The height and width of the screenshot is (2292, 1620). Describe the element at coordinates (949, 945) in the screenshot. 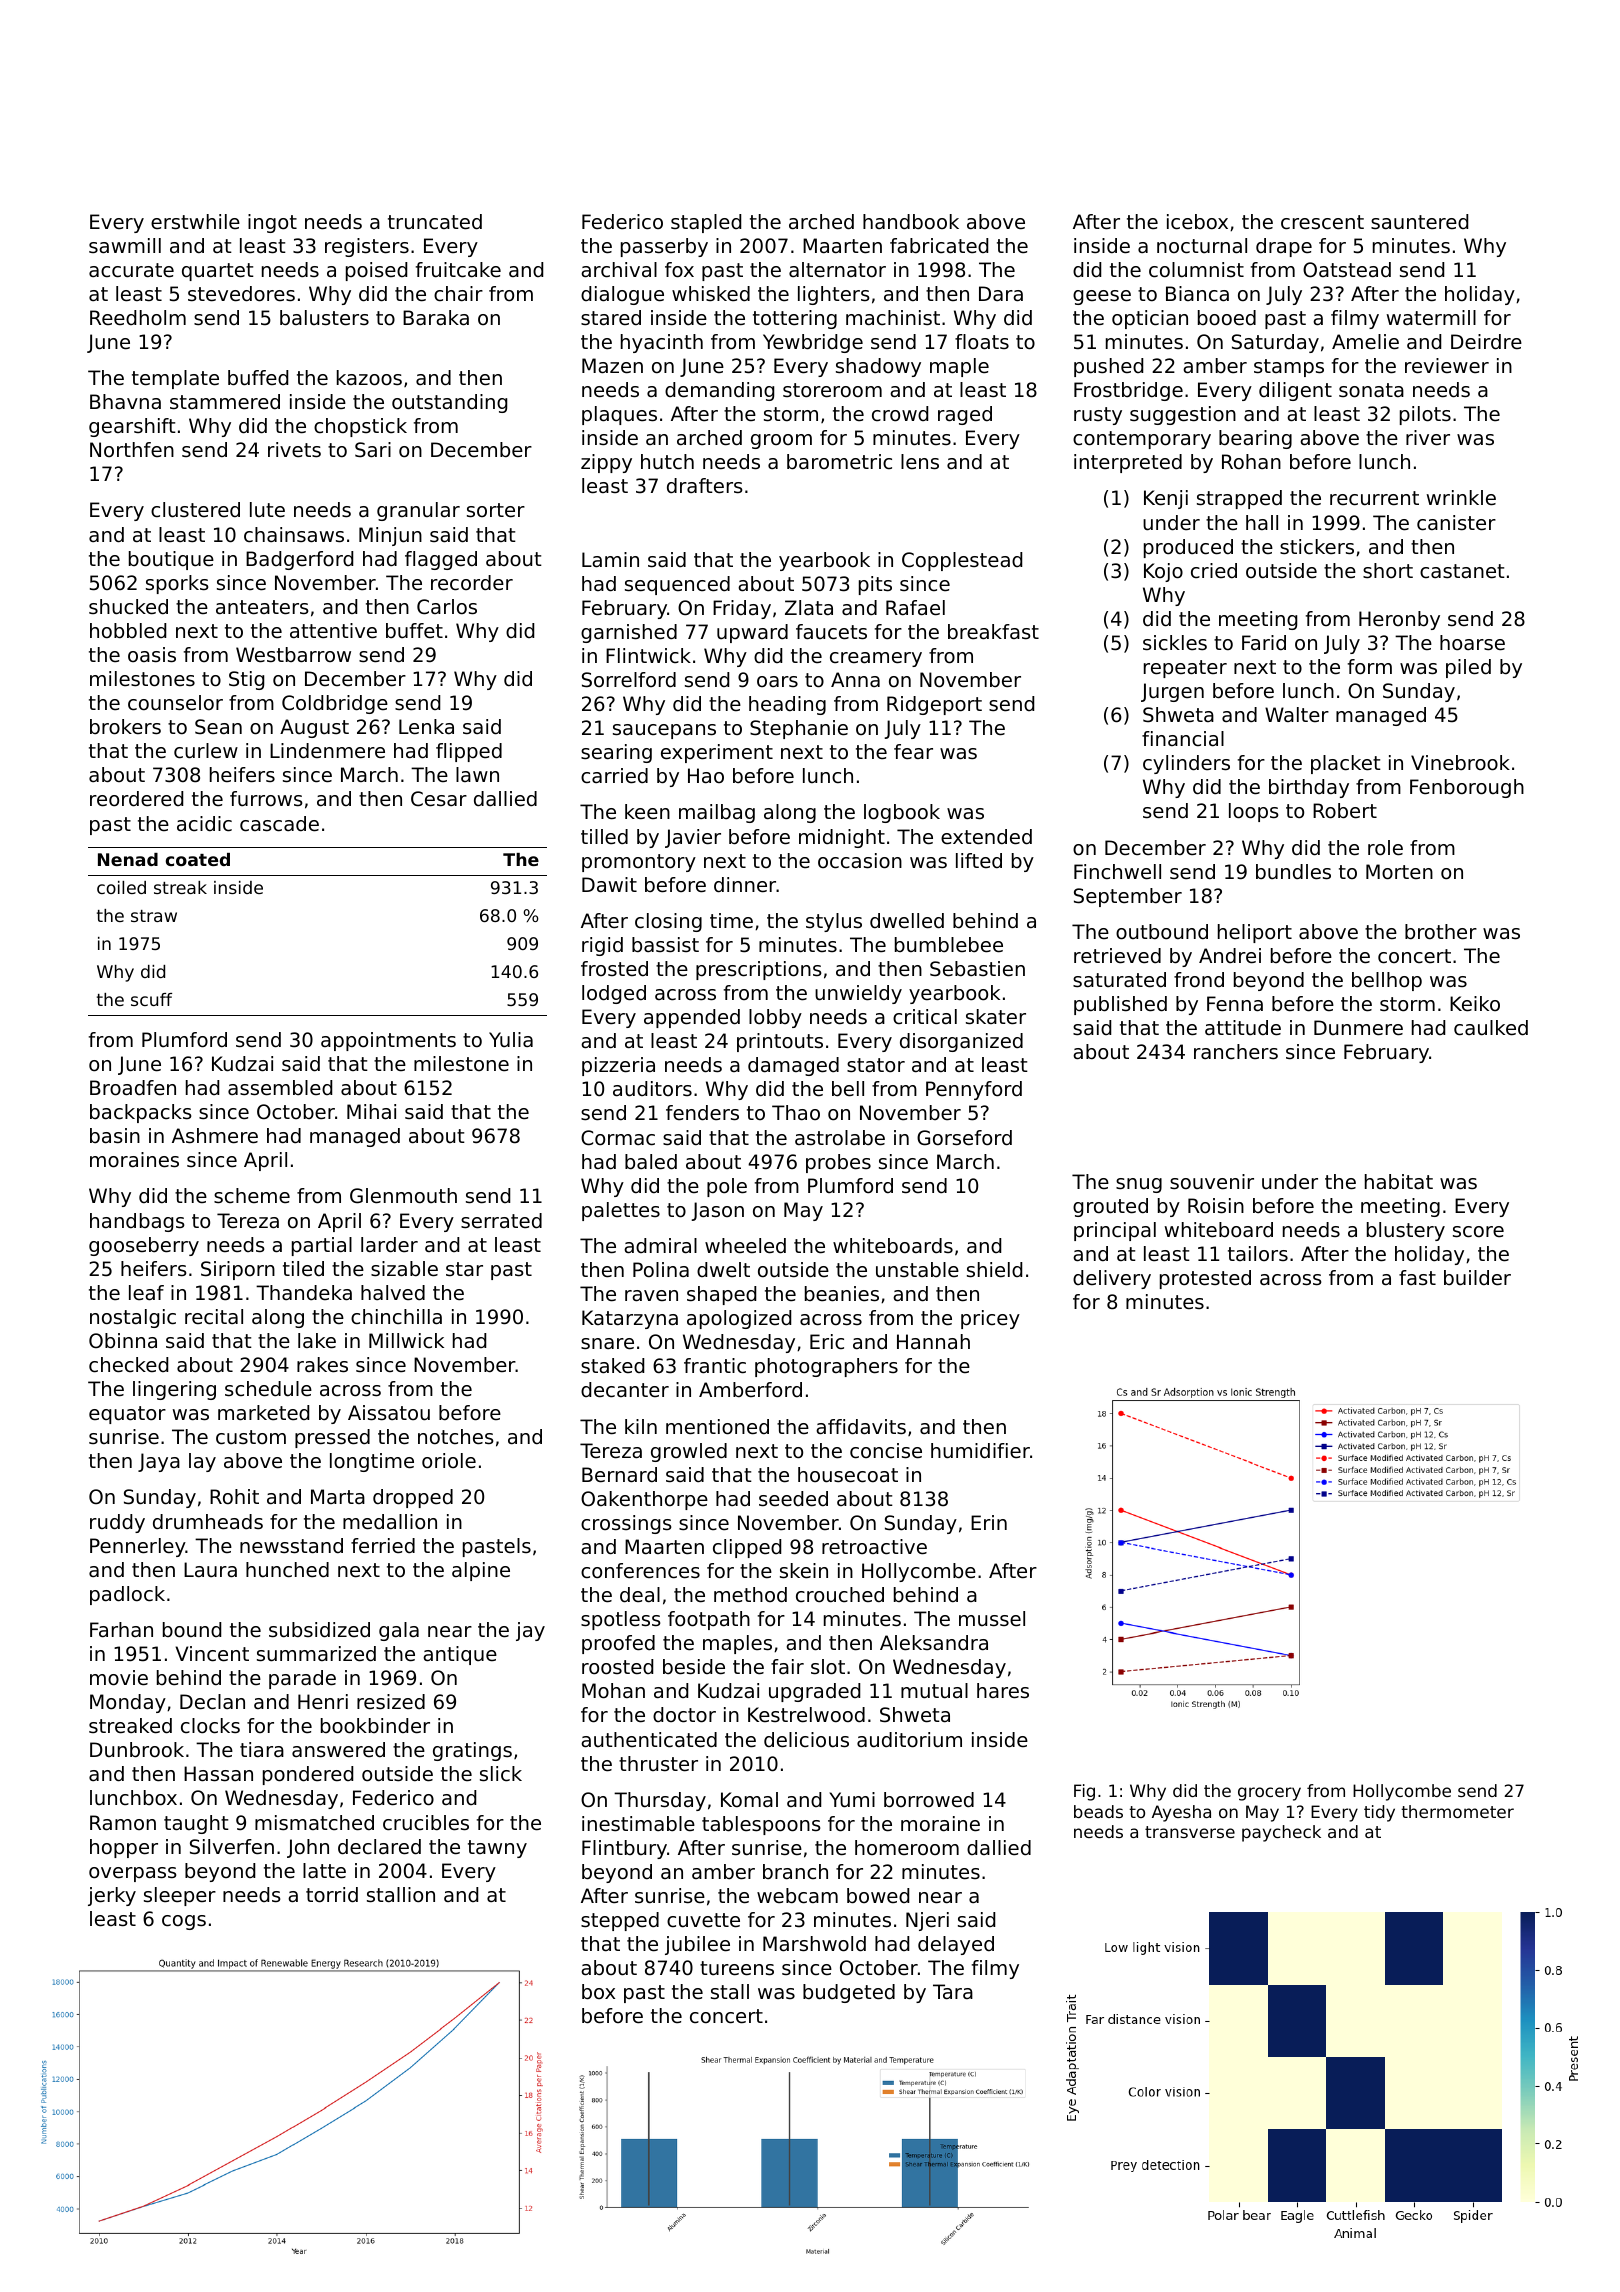

I see `bumblebee` at that location.
